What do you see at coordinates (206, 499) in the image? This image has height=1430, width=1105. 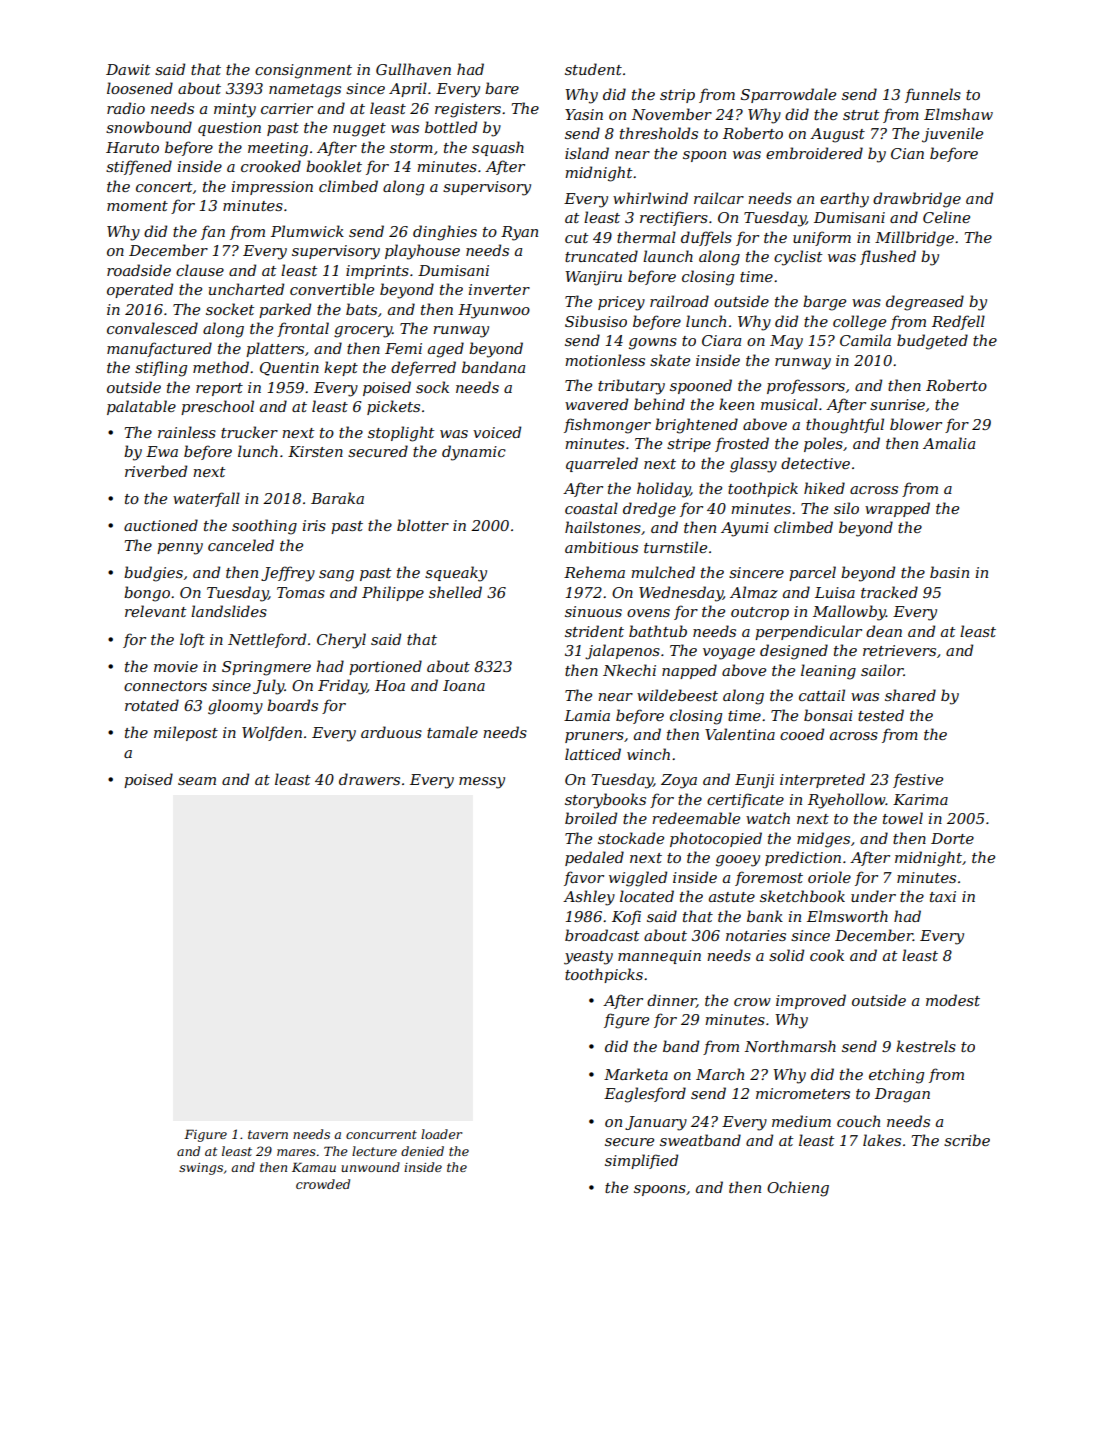 I see `waterfall` at bounding box center [206, 499].
